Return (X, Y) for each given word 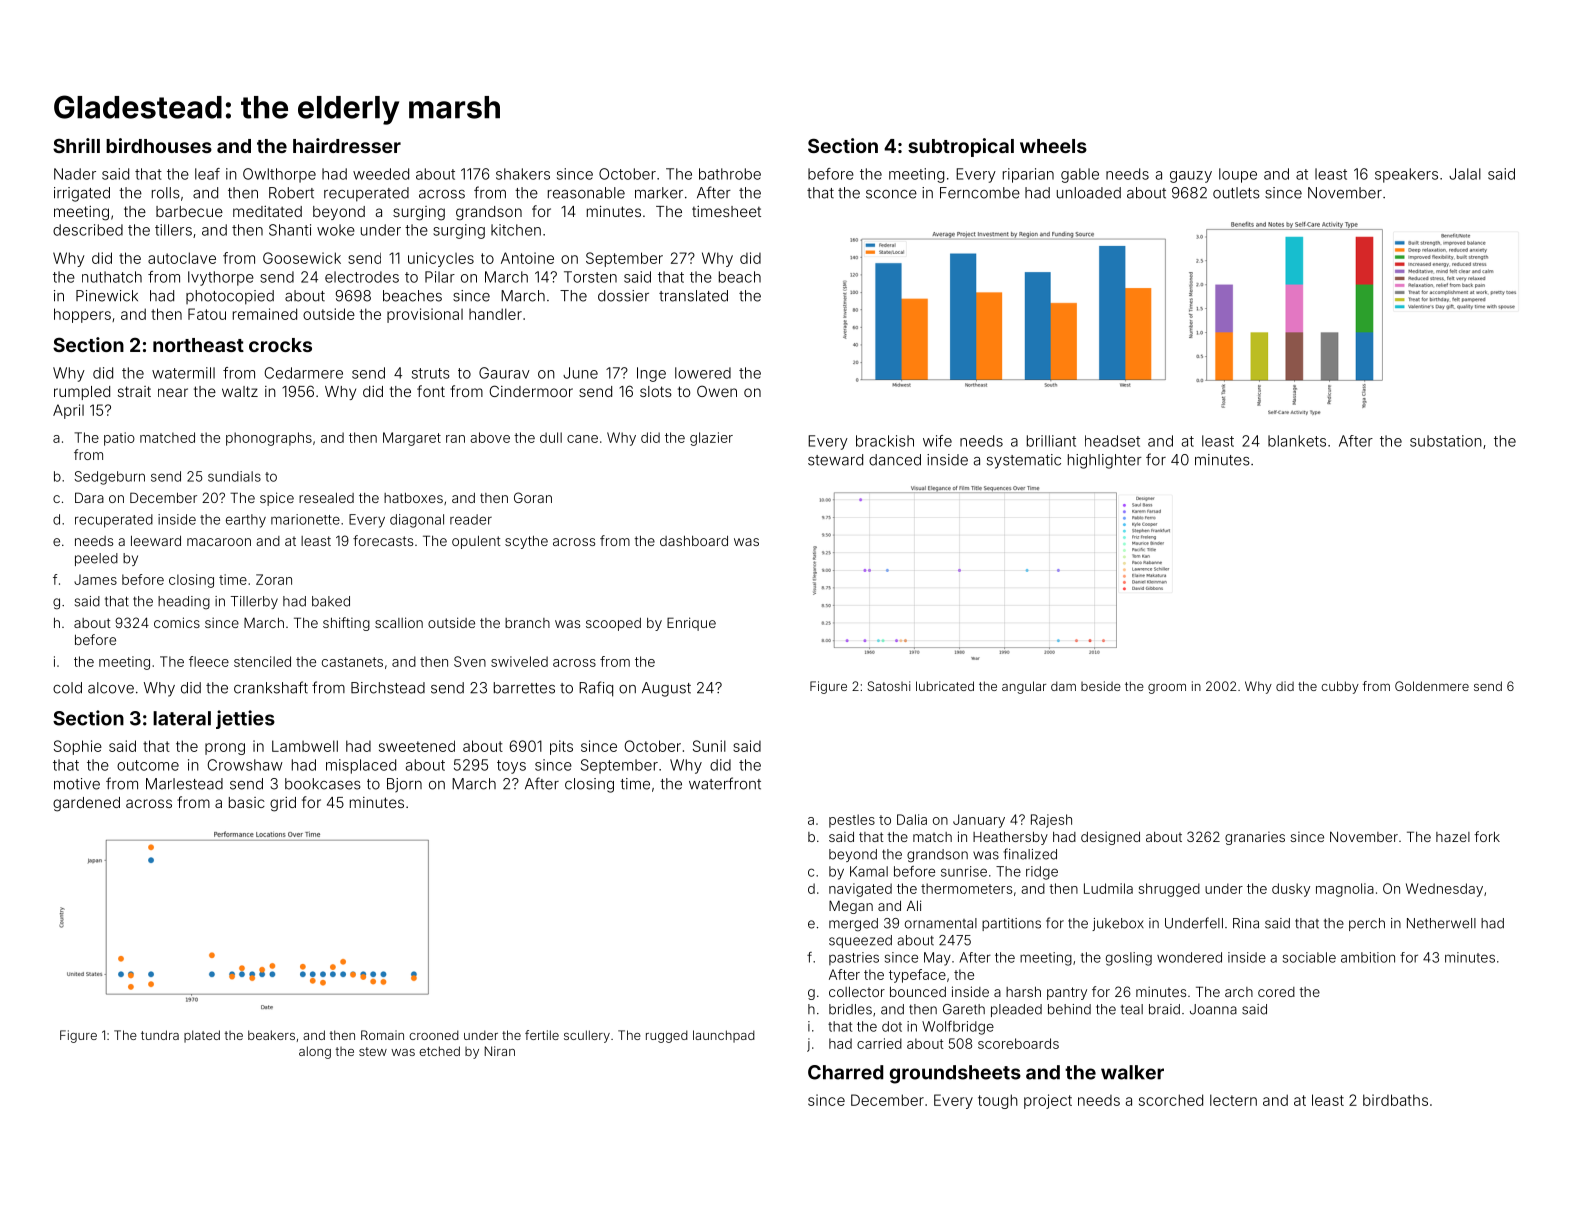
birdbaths (1395, 1100)
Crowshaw (245, 765)
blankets (1297, 441)
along (315, 1052)
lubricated (945, 686)
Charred (846, 1072)
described (88, 230)
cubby (1340, 687)
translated (693, 296)
